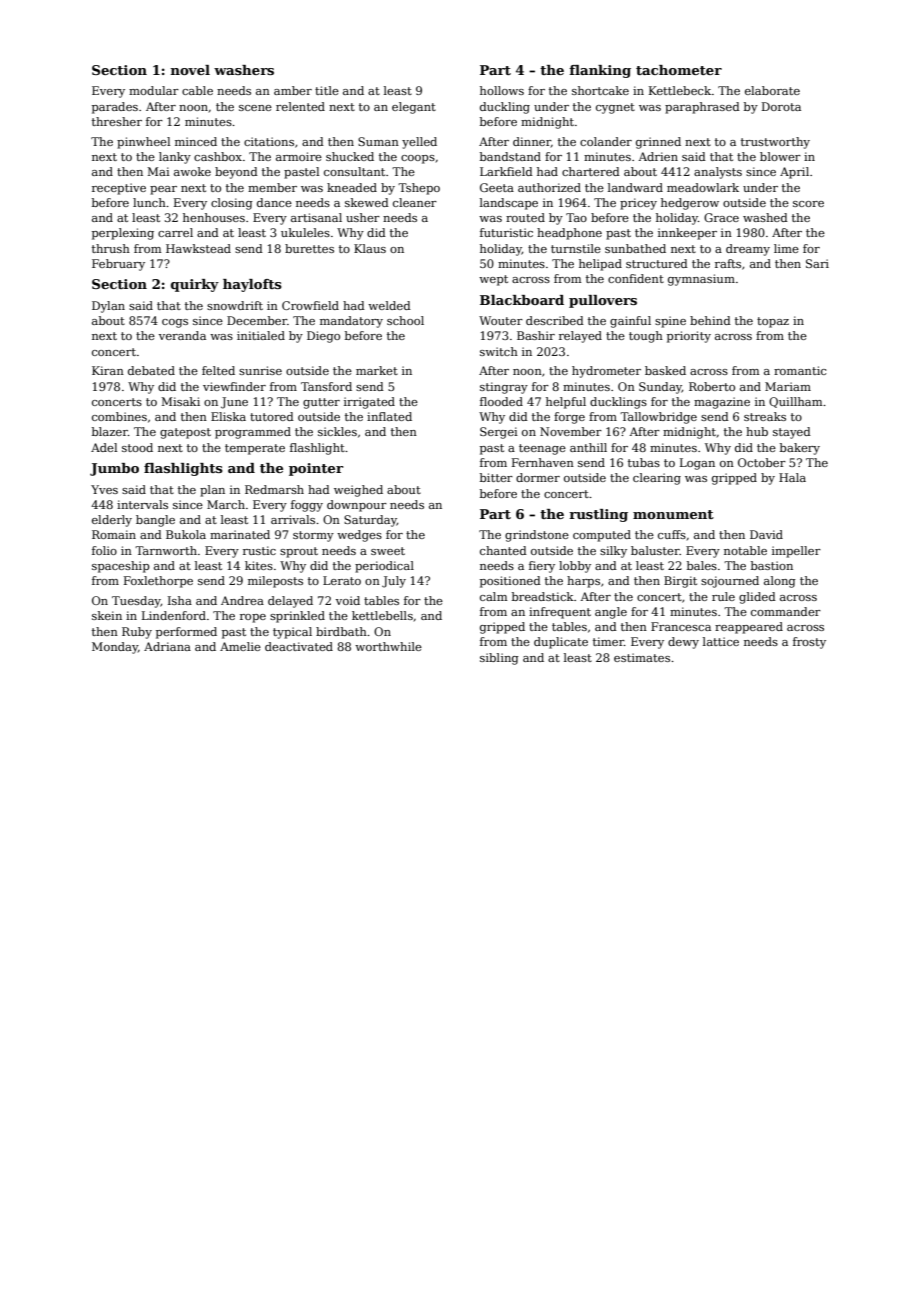  What do you see at coordinates (499, 659) in the screenshot?
I see `sibling` at bounding box center [499, 659].
